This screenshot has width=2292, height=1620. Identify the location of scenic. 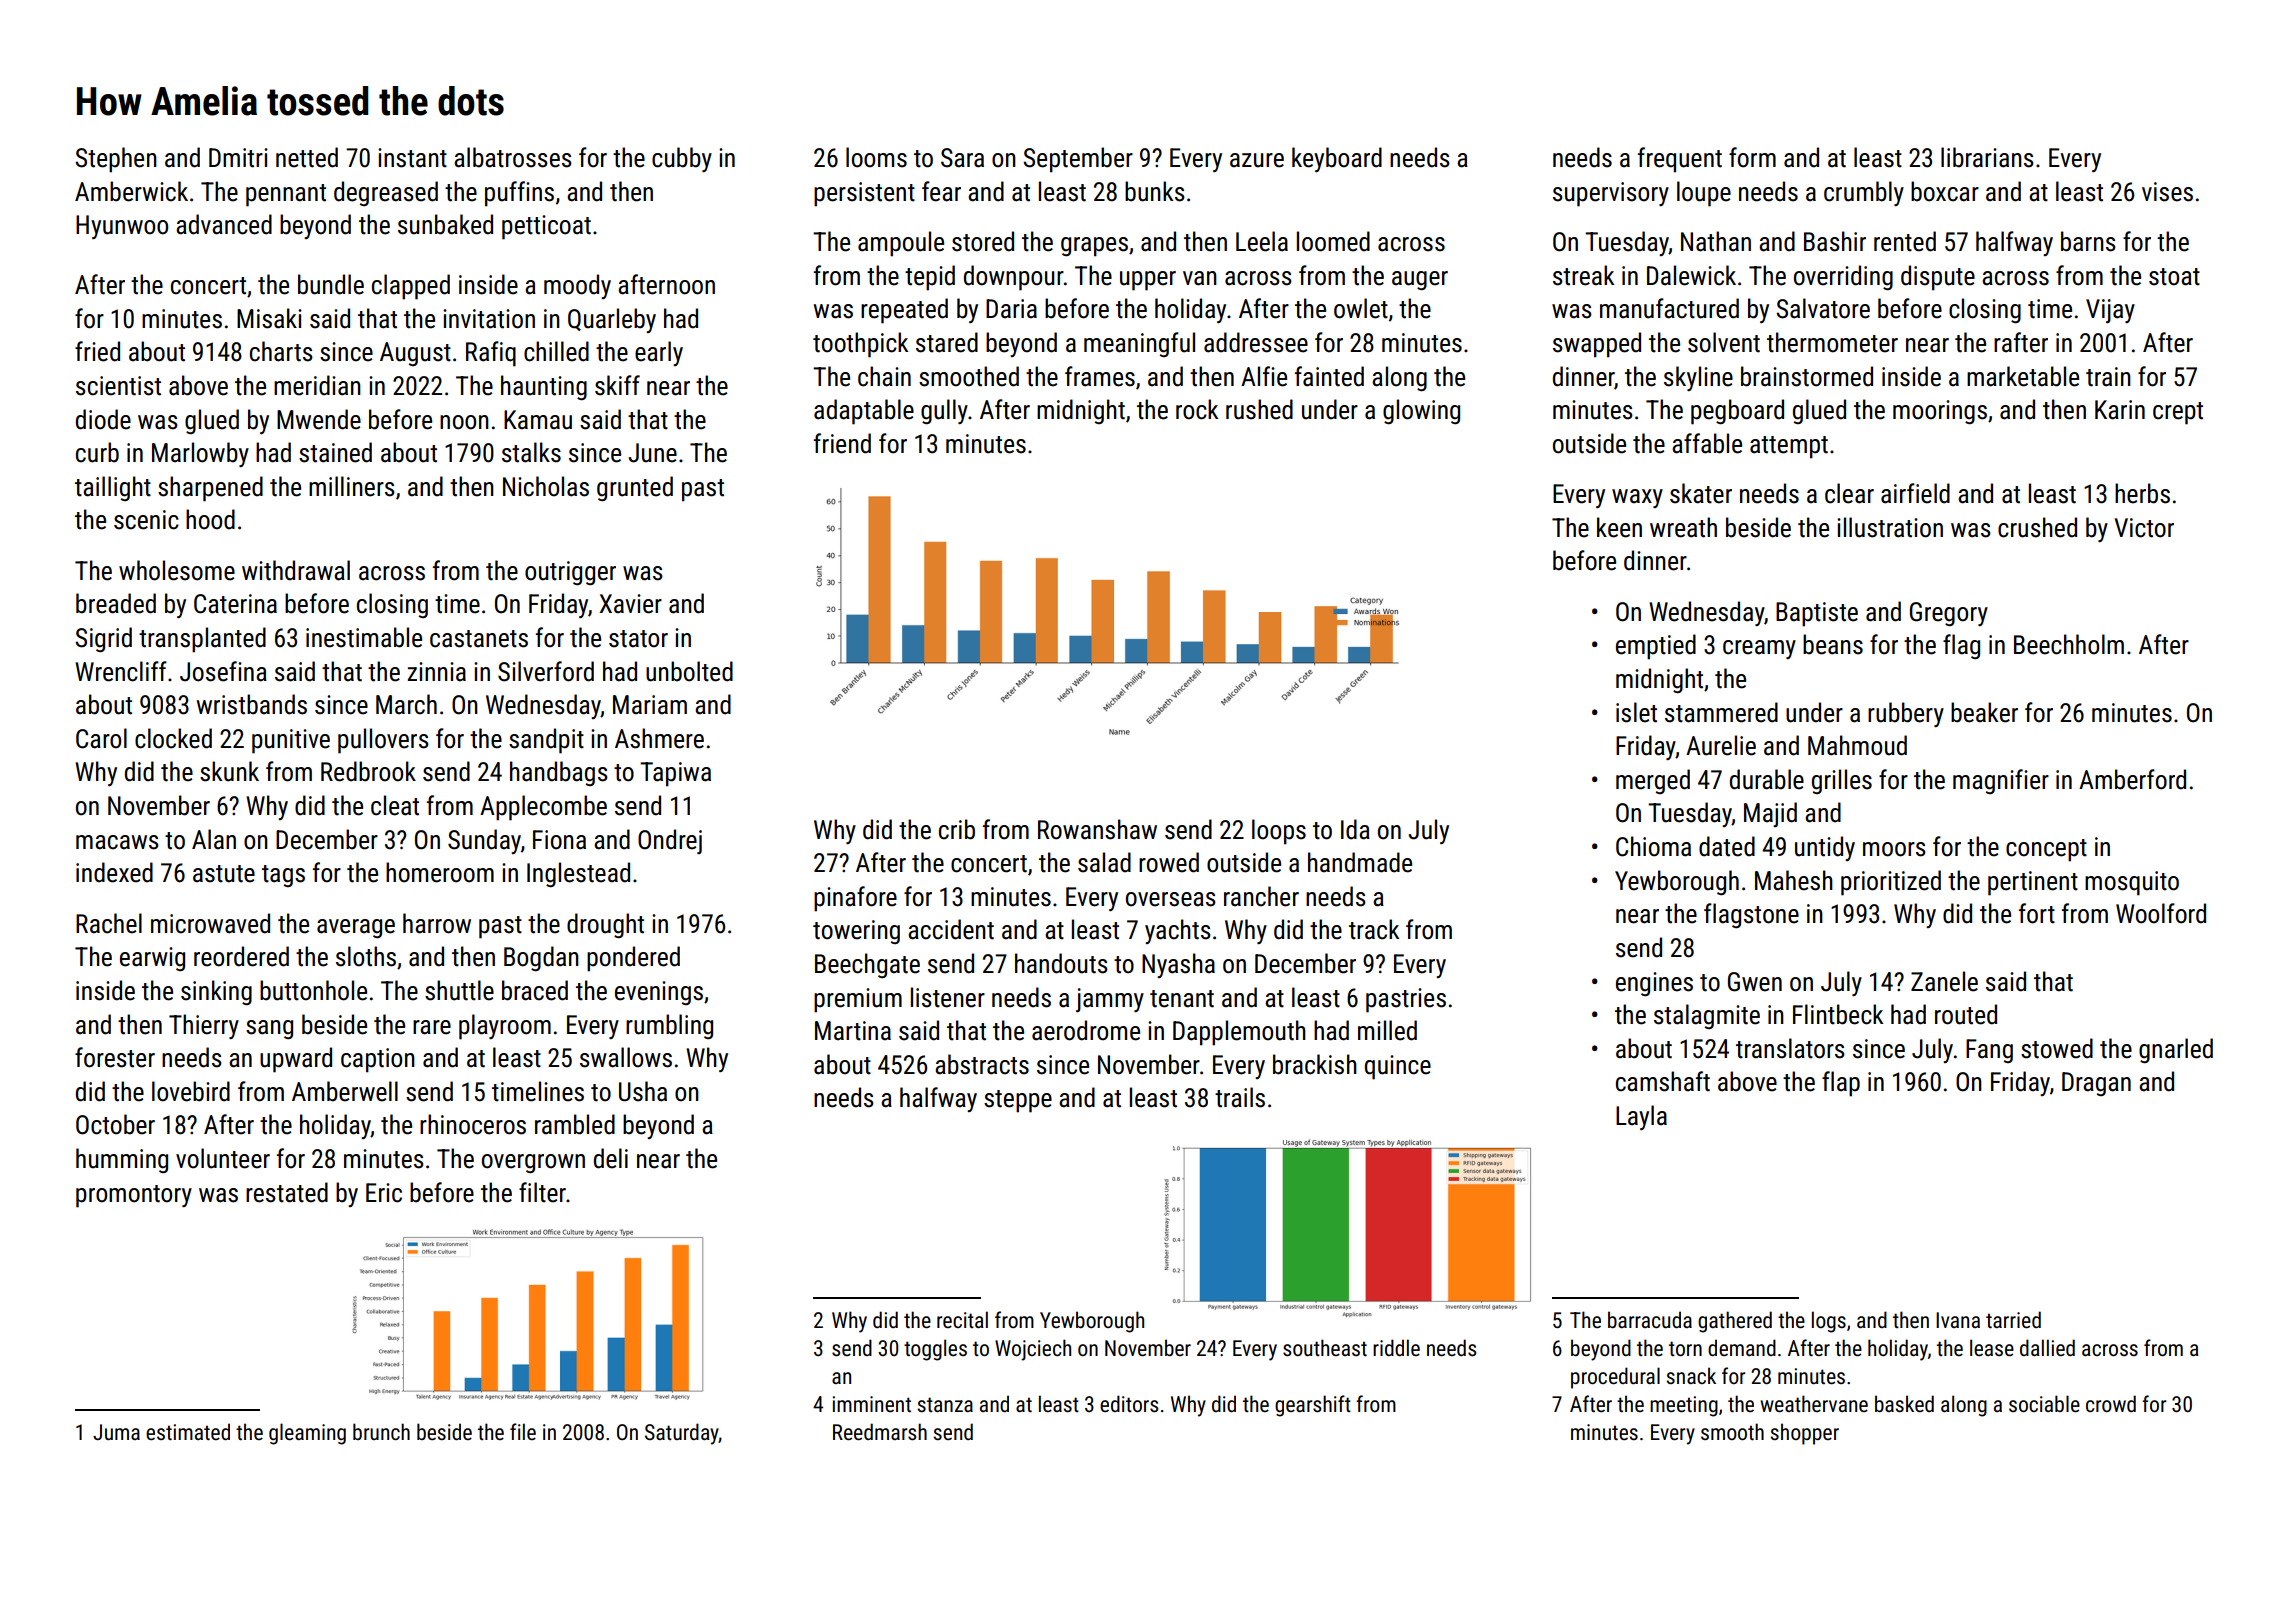
(146, 520).
